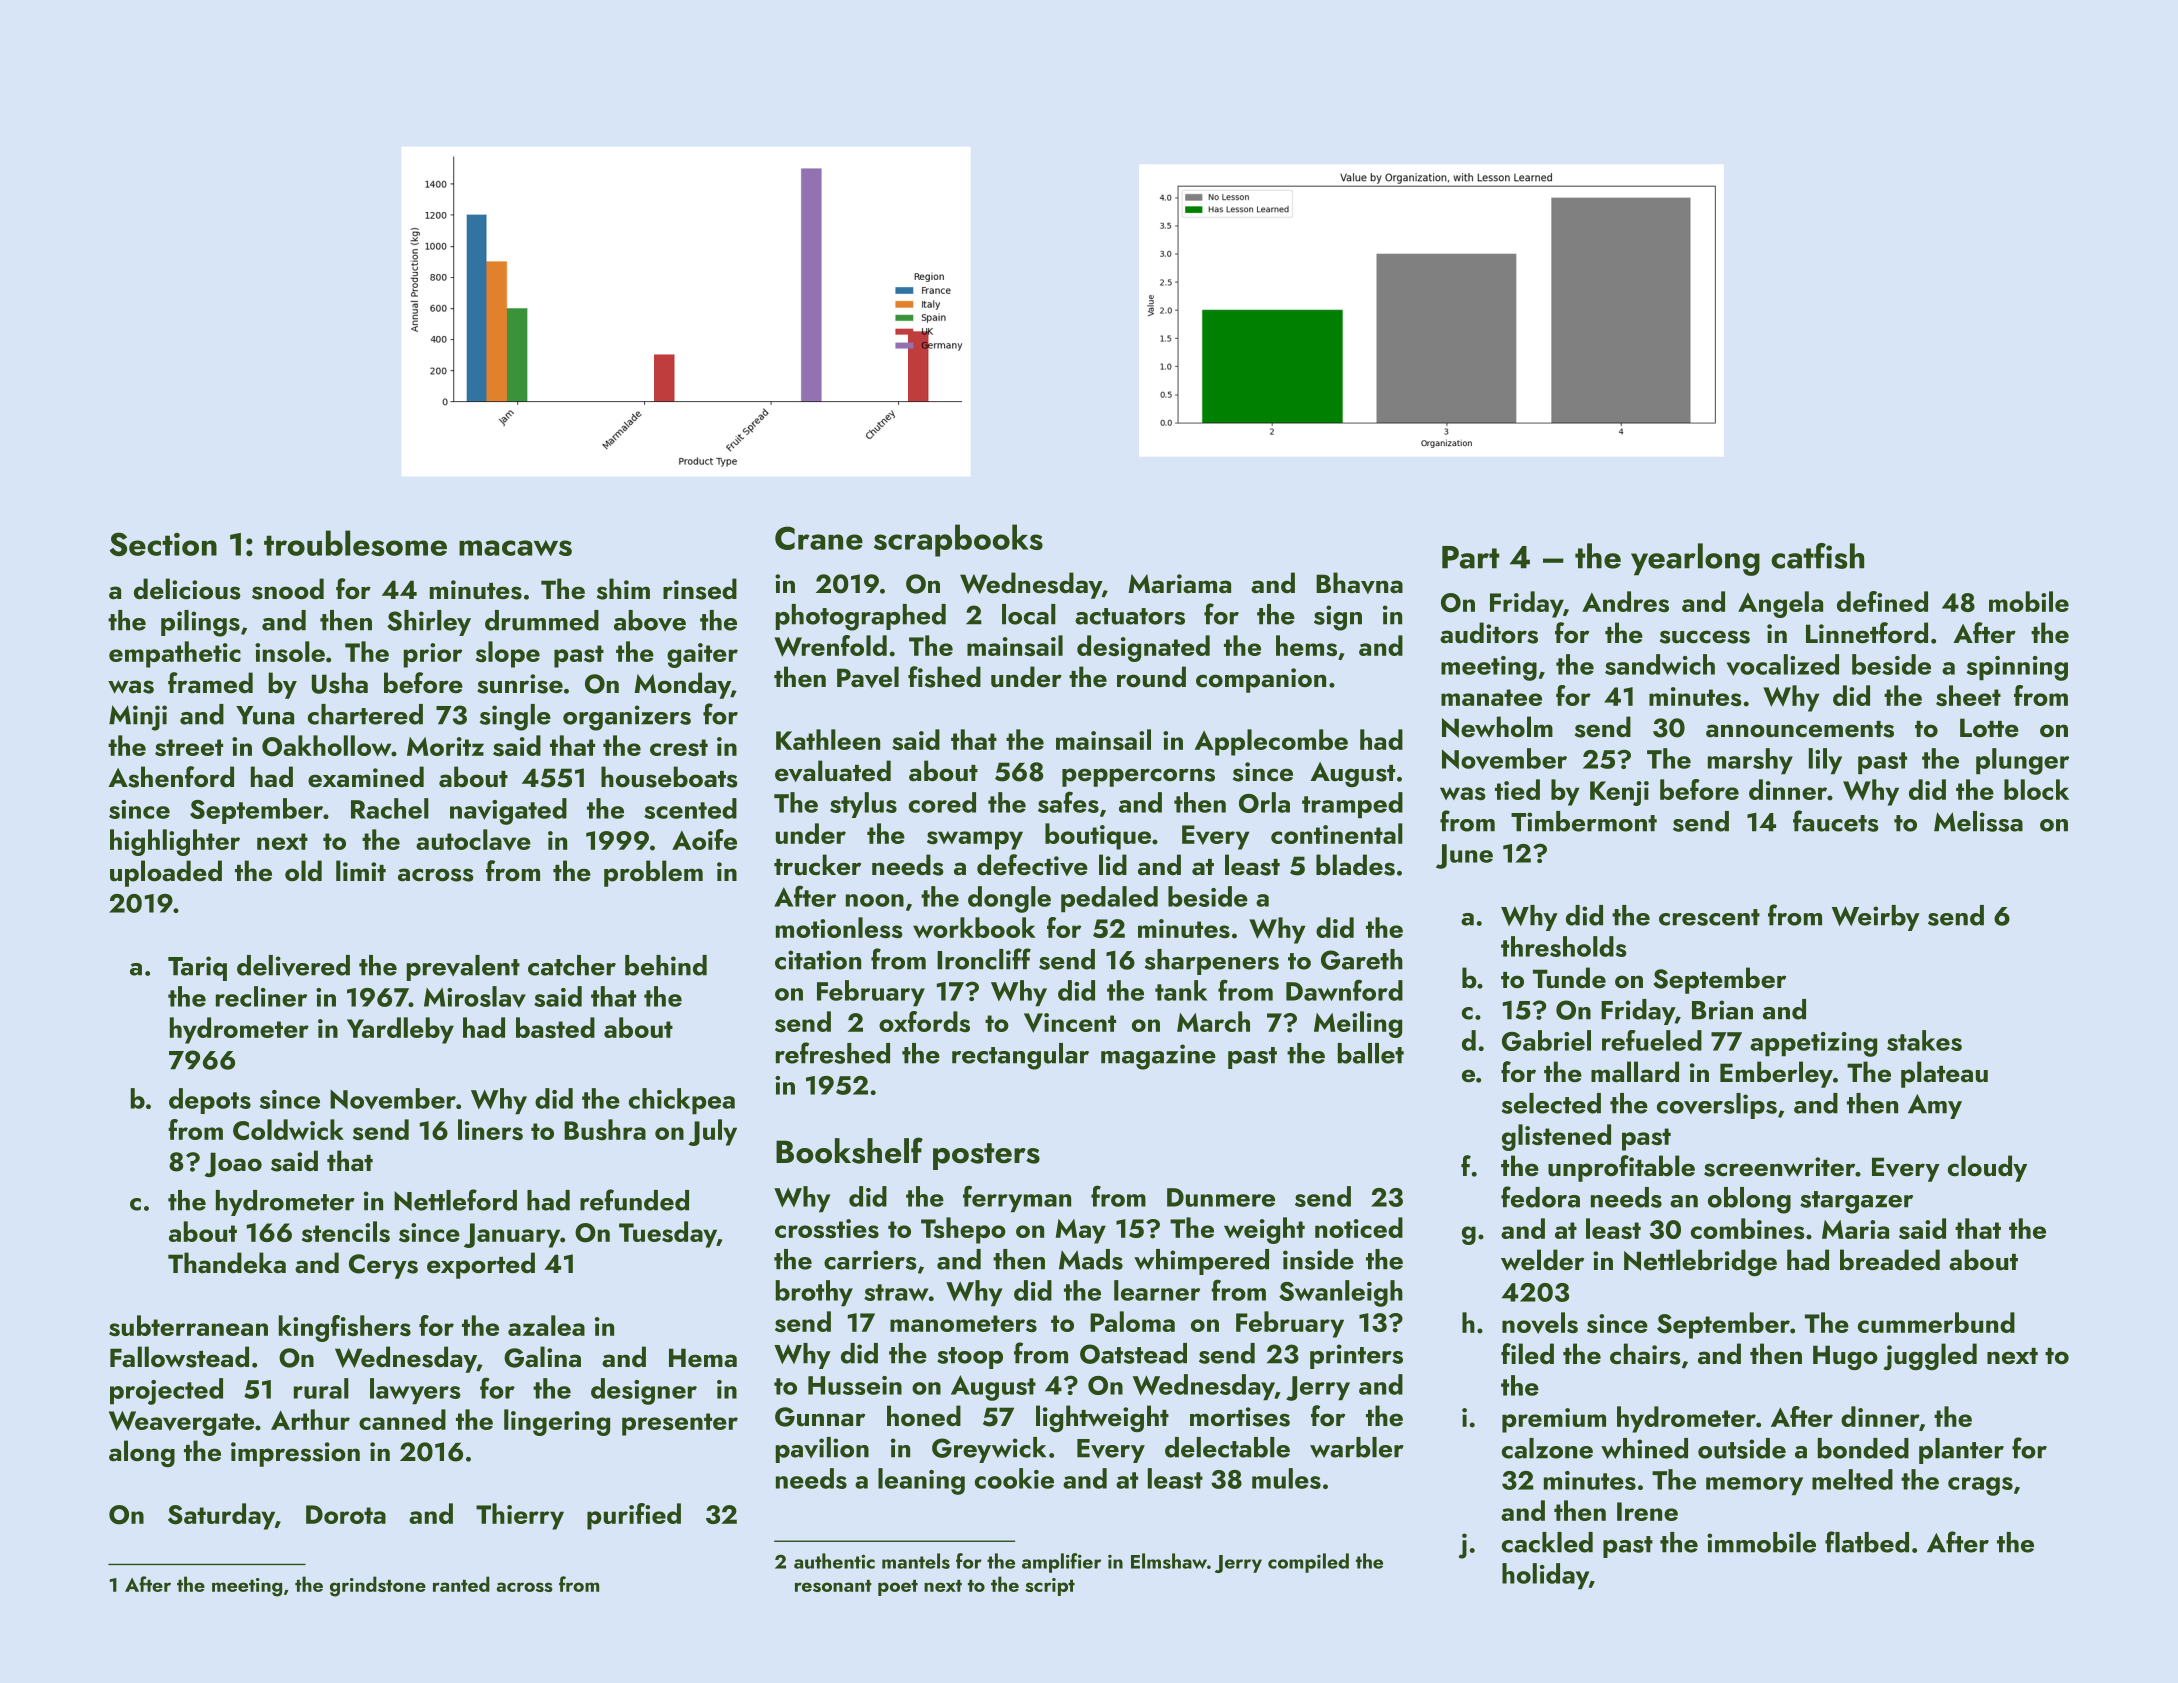 The height and width of the document is (1683, 2178). What do you see at coordinates (916, 1561) in the document?
I see `mantels` at bounding box center [916, 1561].
